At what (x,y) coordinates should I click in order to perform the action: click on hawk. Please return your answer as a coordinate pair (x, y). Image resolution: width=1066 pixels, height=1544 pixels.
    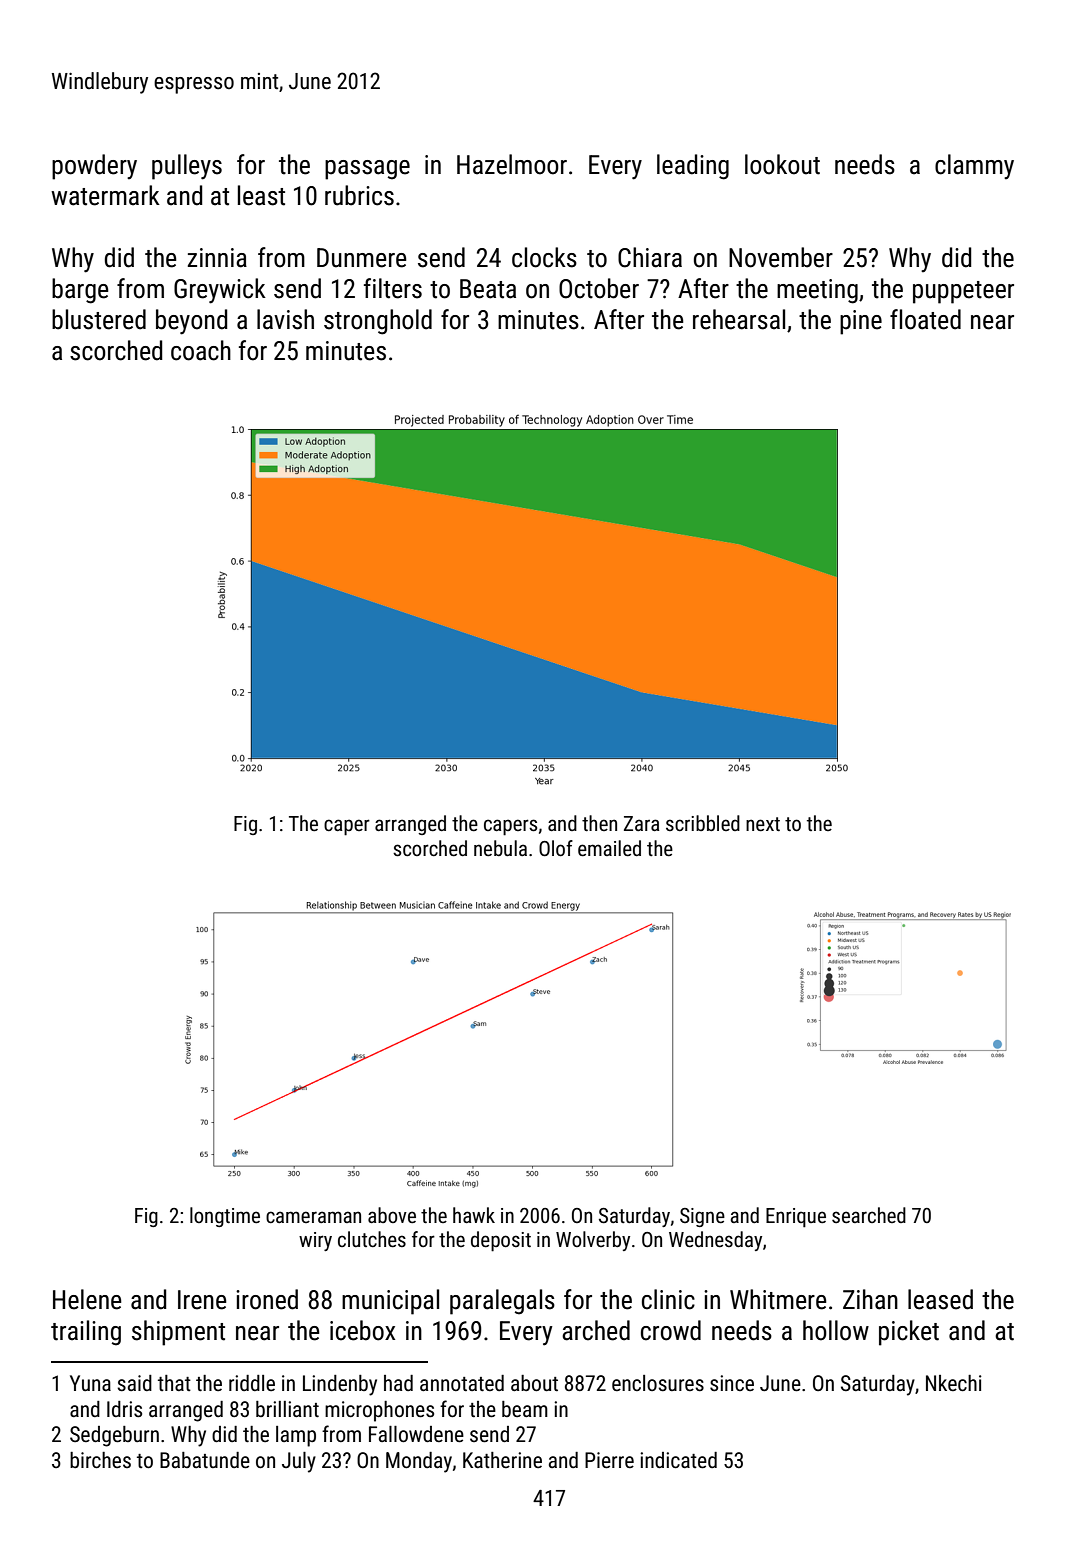
    Looking at the image, I should click on (474, 1215).
